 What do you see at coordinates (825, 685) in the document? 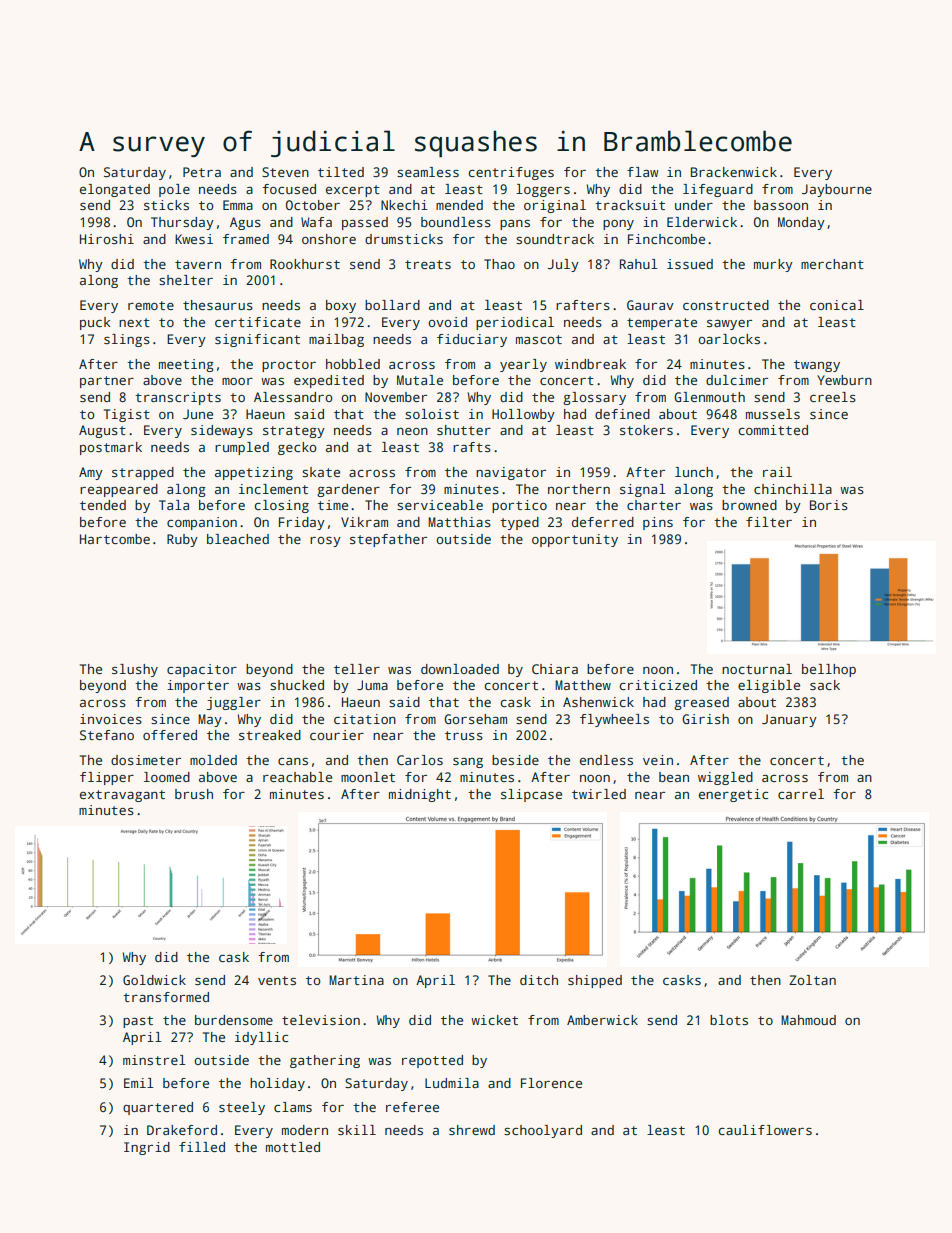
I see `sack` at bounding box center [825, 685].
